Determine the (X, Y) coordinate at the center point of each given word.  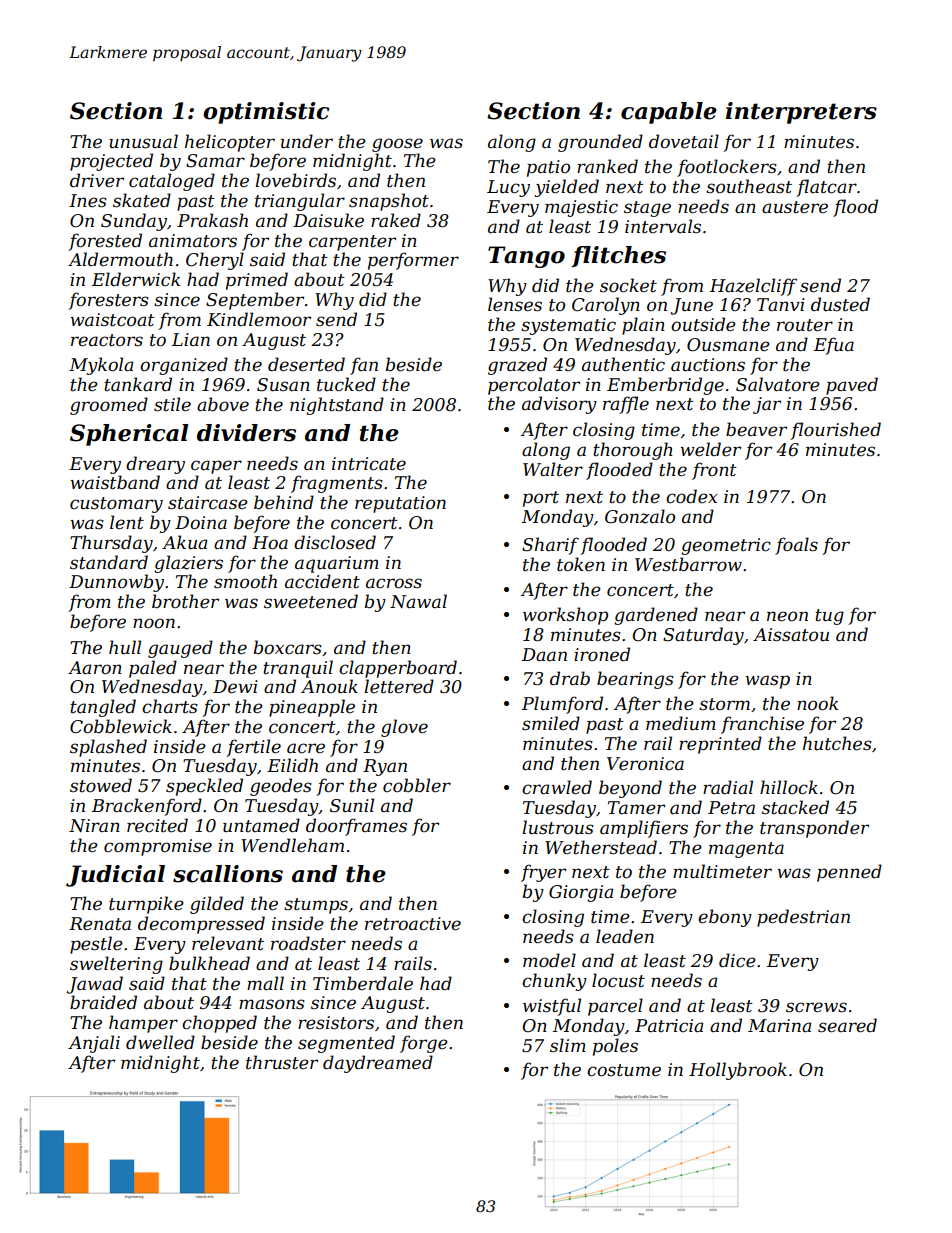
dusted (840, 304)
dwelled (160, 1042)
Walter (553, 469)
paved (852, 386)
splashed (108, 748)
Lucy (508, 188)
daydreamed (378, 1064)
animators (193, 240)
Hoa (270, 542)
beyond (630, 789)
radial (728, 787)
